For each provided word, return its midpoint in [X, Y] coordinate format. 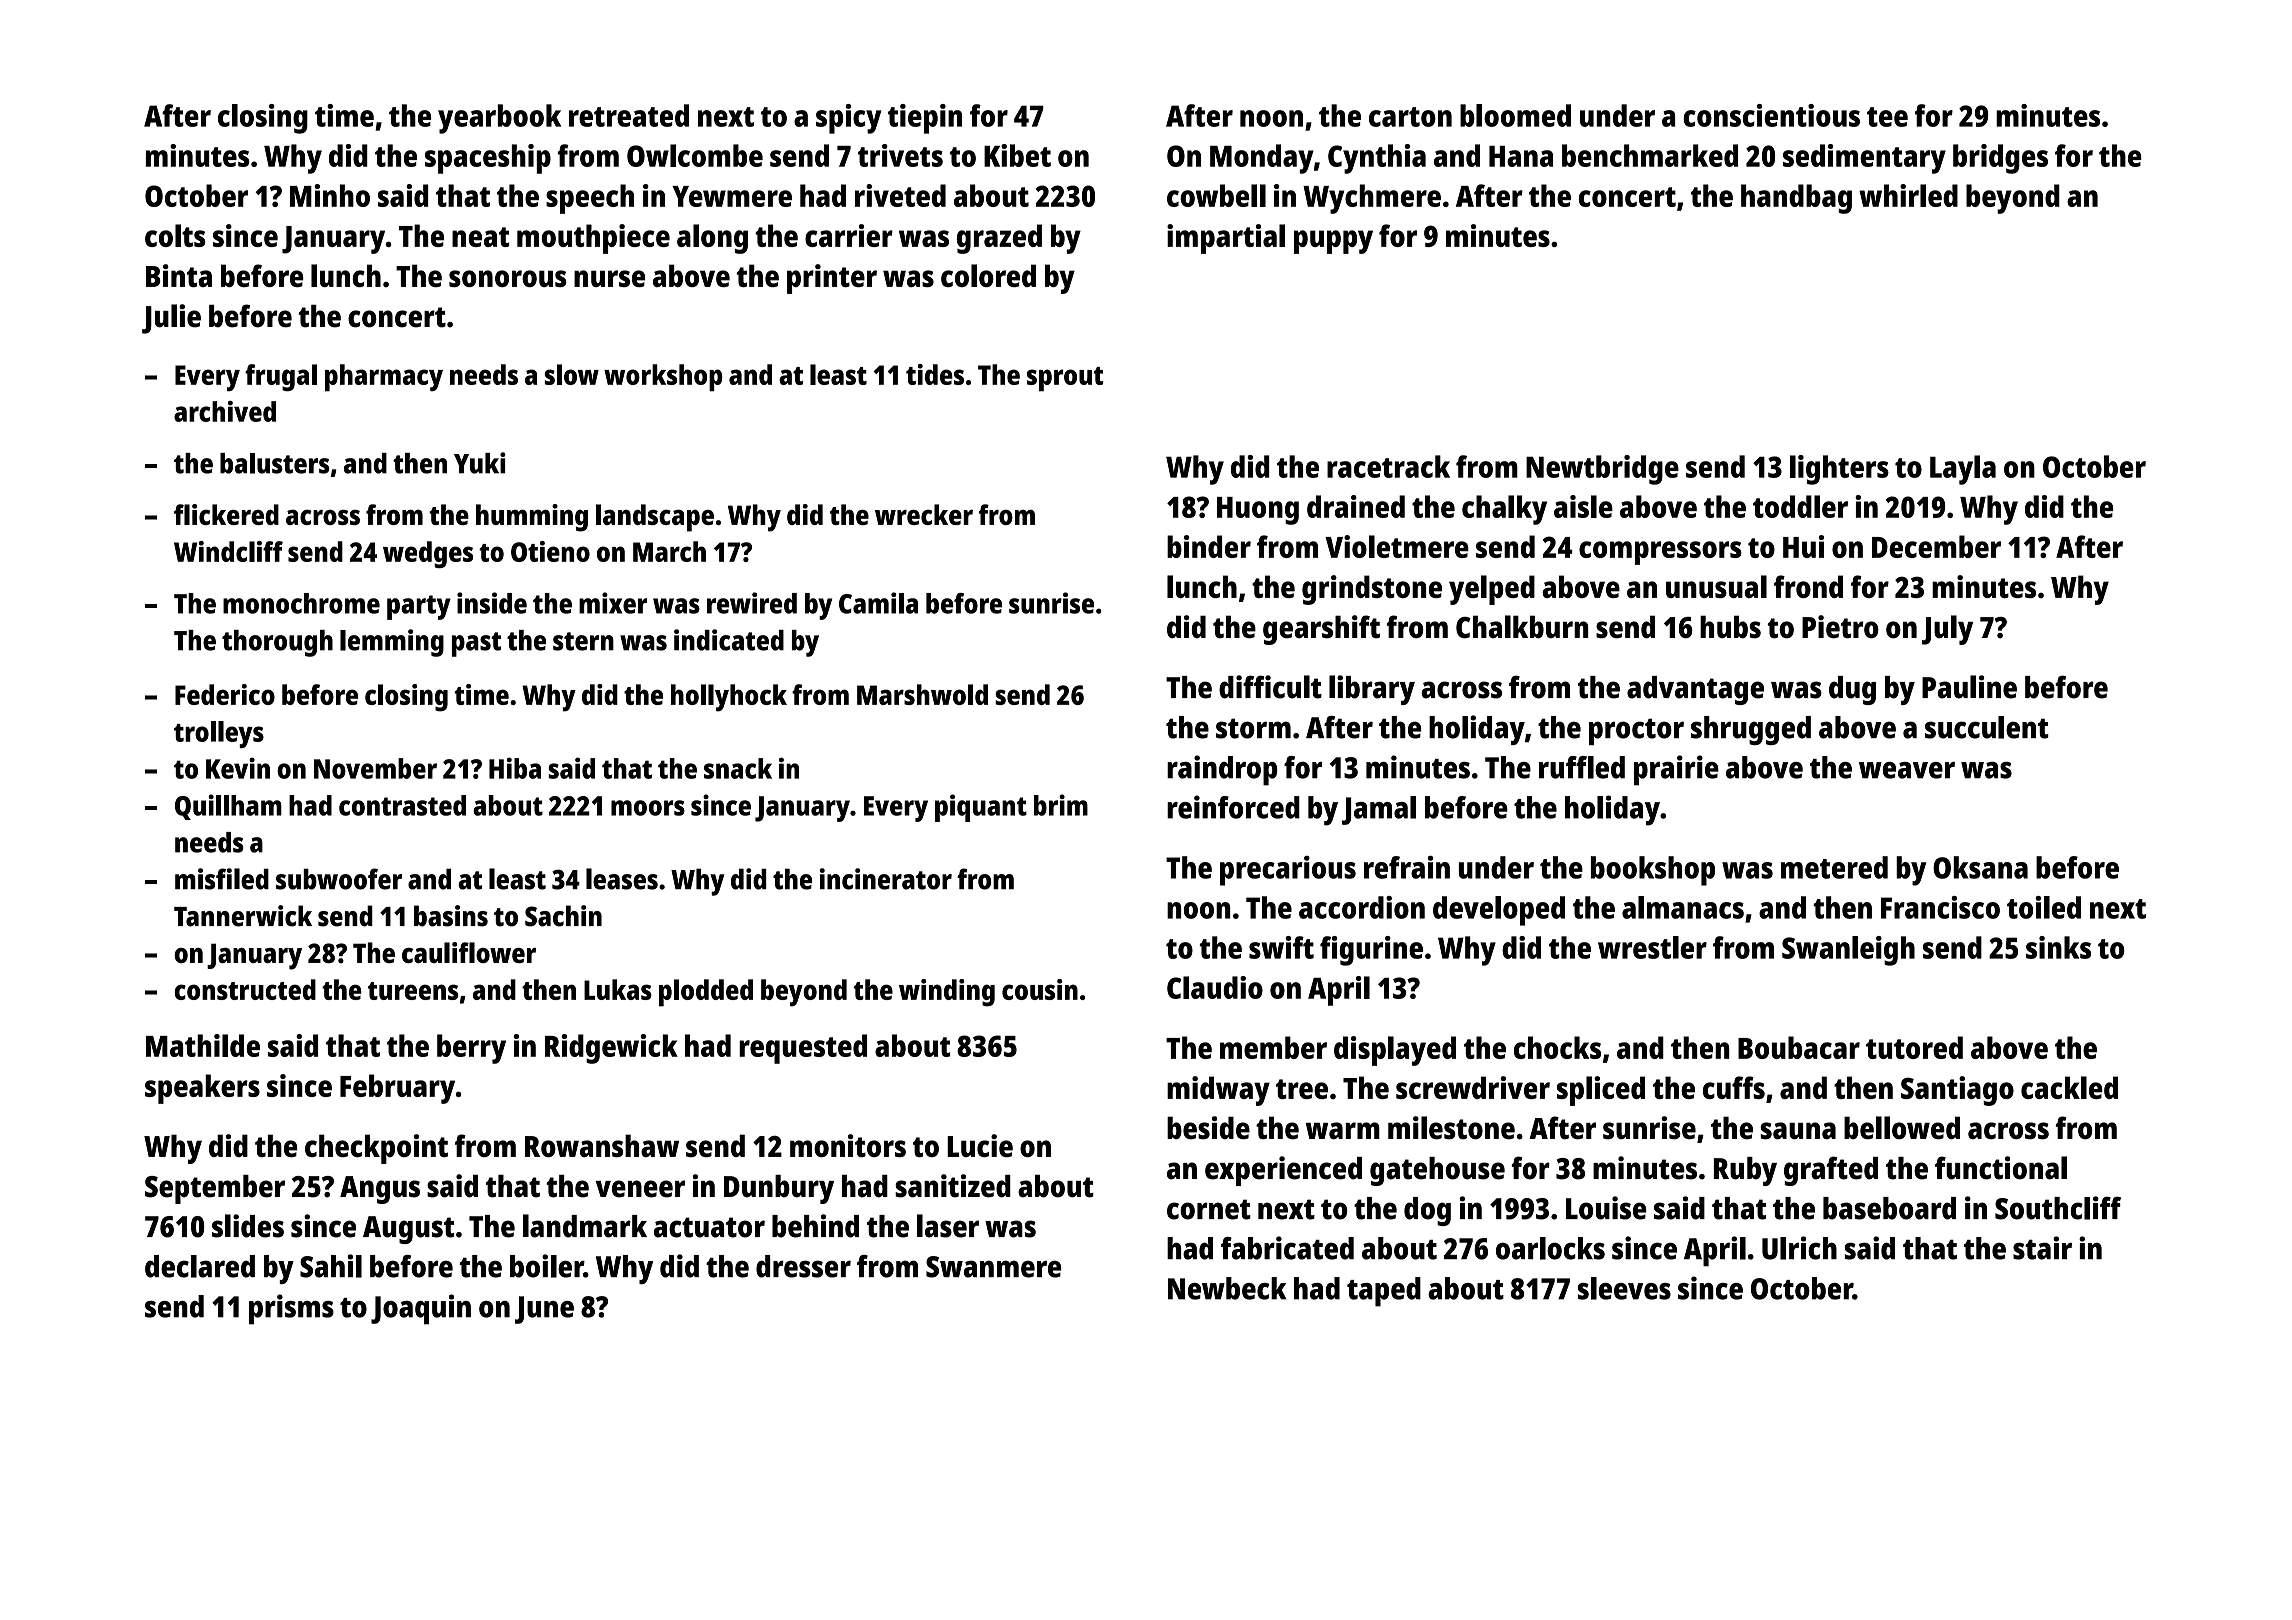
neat [480, 237]
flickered [226, 514]
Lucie [980, 1145]
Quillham [228, 807]
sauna [1798, 1131]
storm [1253, 728]
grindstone [1372, 590]
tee [1887, 117]
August [408, 1230]
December [1936, 546]
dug [1852, 690]
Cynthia [1377, 159]
